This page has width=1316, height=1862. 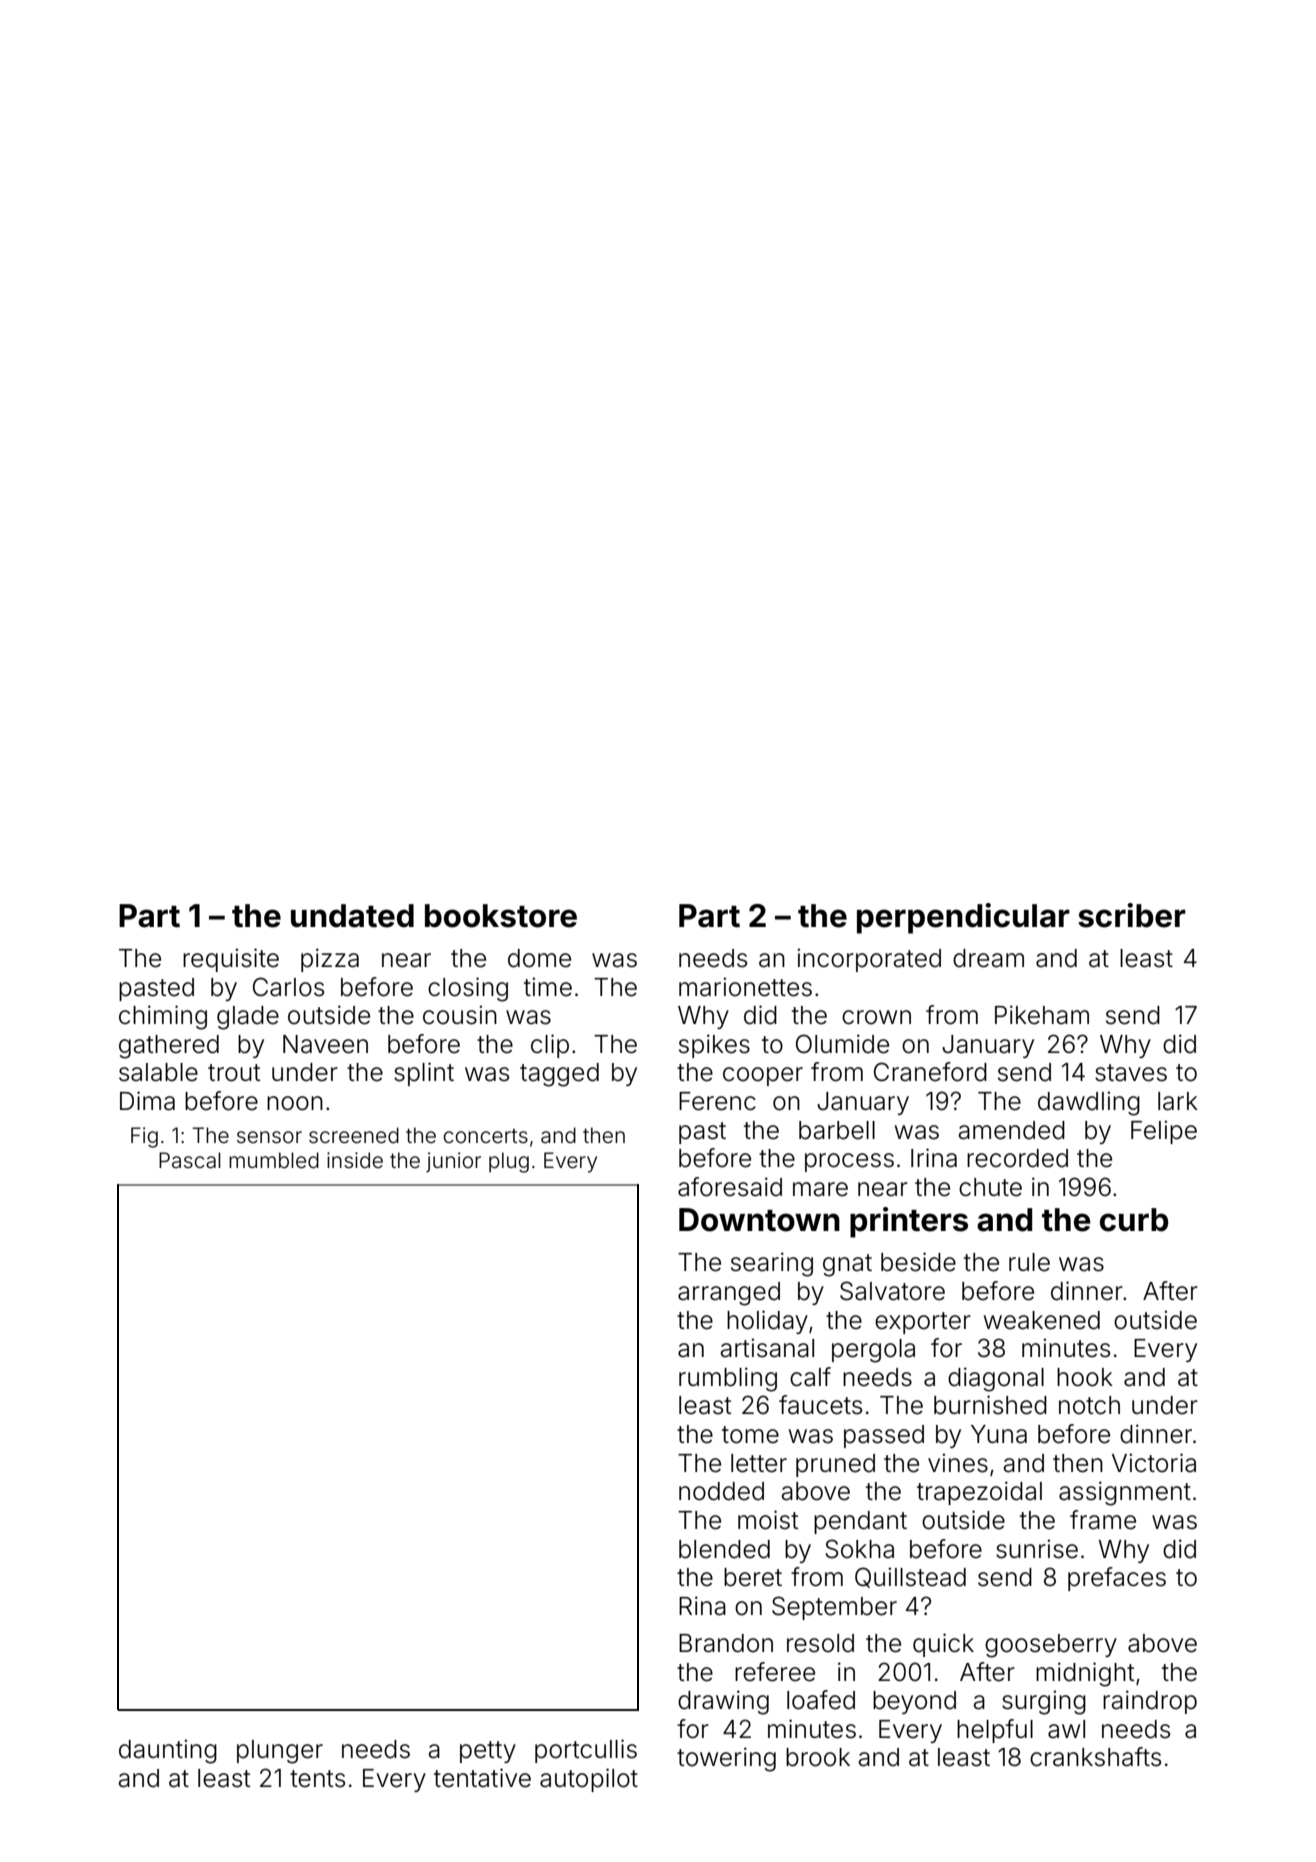 I want to click on plunger, so click(x=280, y=1752).
